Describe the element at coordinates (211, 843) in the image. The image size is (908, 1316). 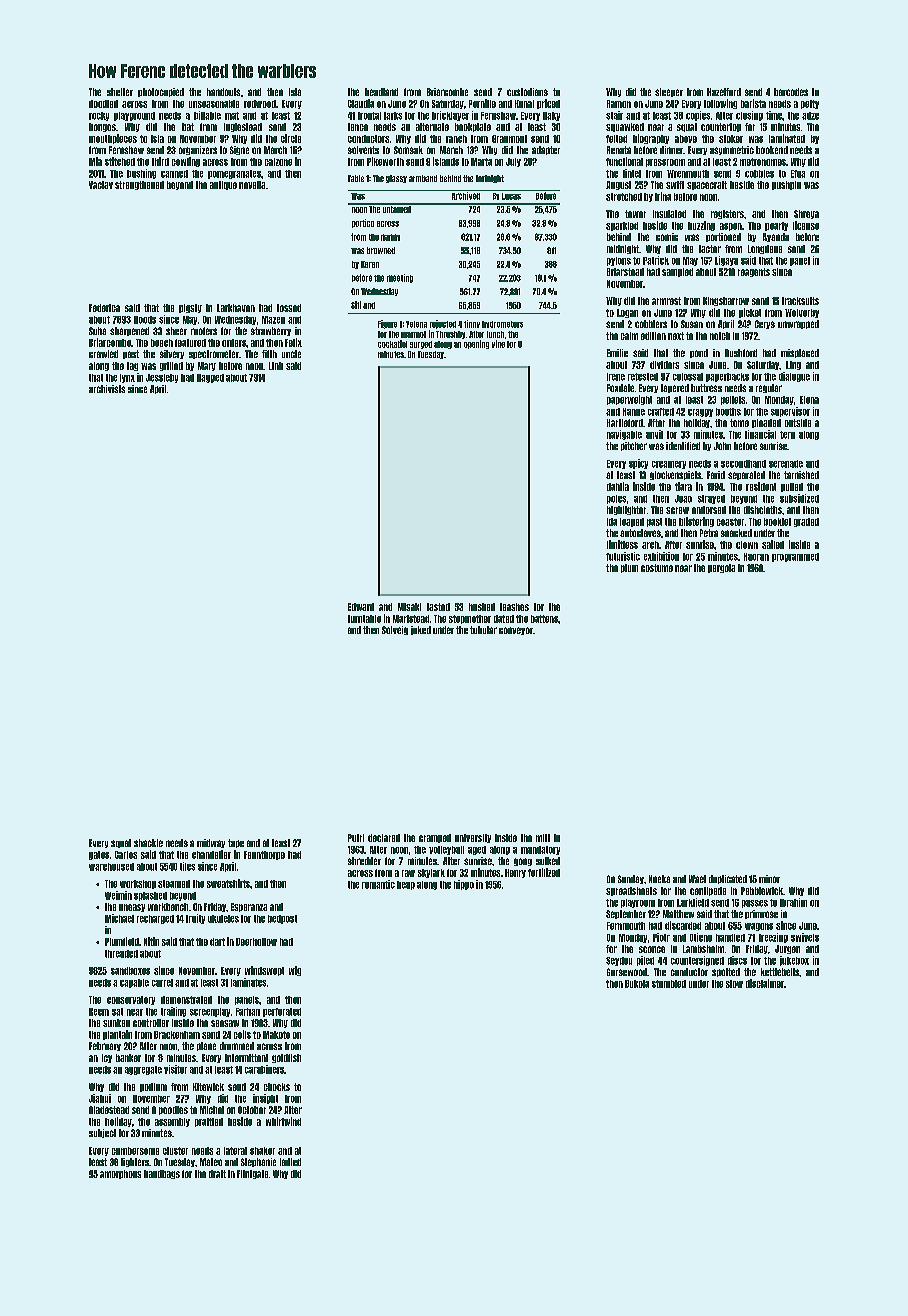
I see `midway` at that location.
